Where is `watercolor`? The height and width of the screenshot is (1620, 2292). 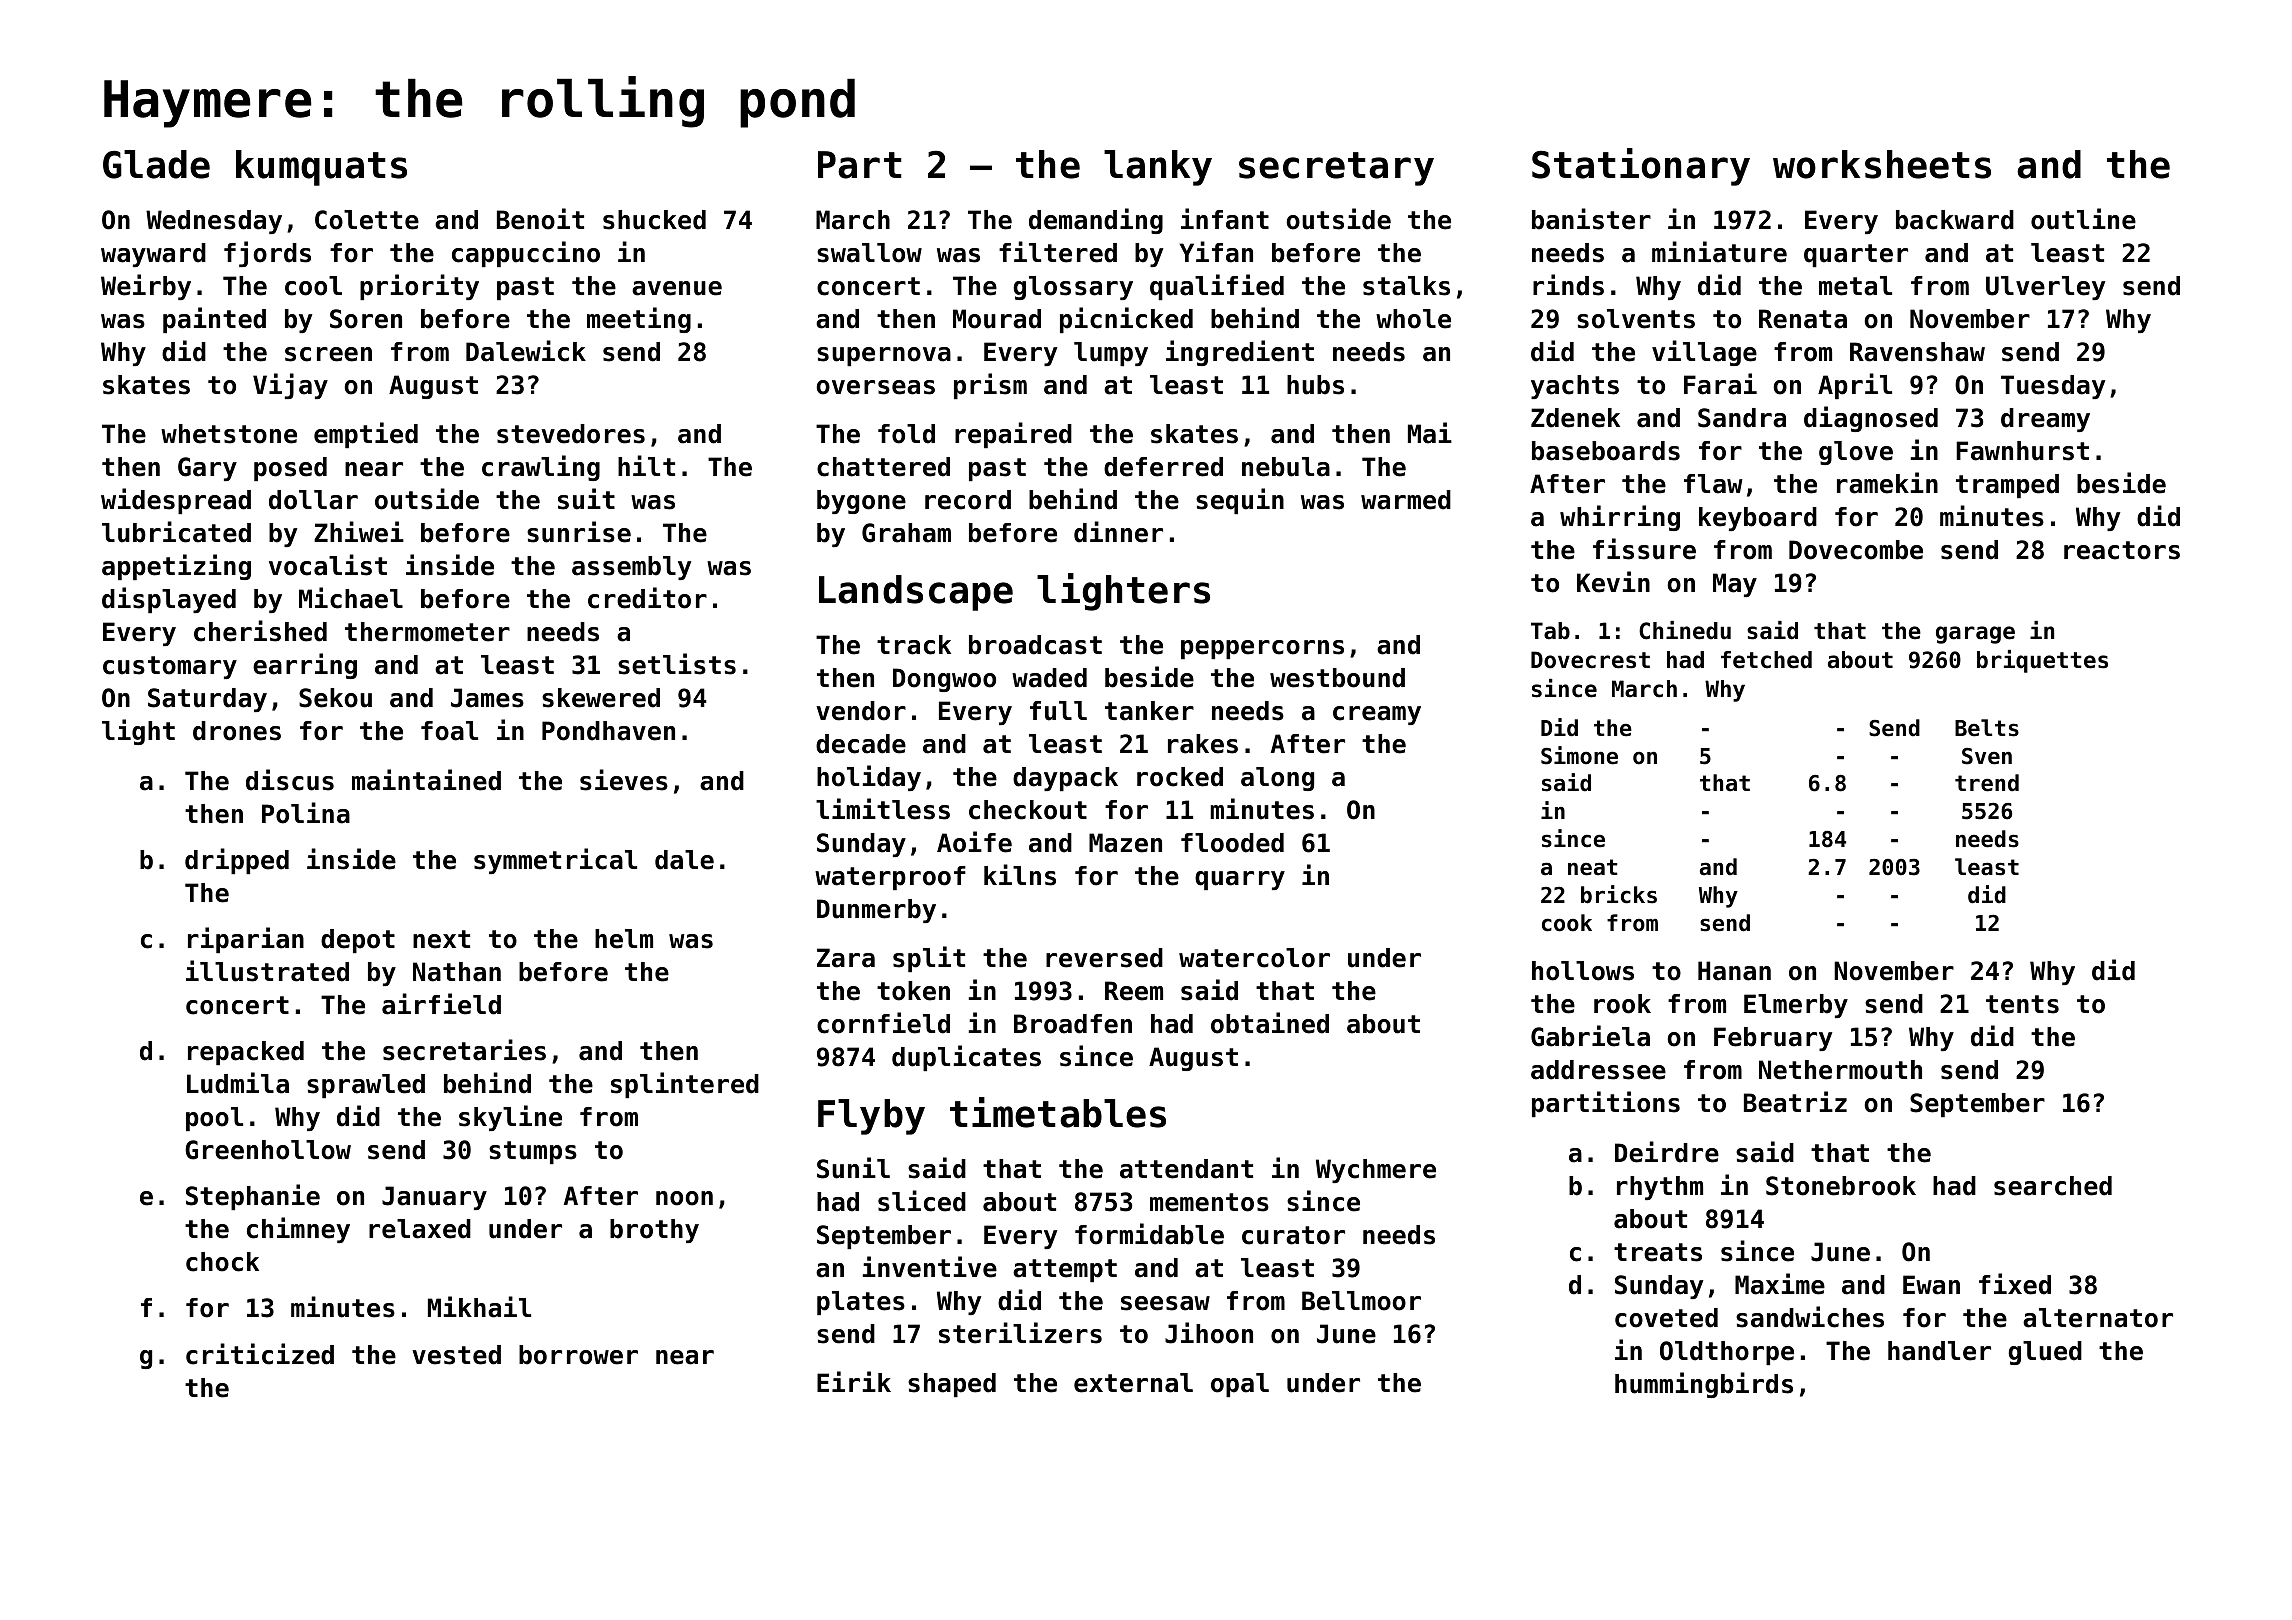
watercolor is located at coordinates (1254, 958).
